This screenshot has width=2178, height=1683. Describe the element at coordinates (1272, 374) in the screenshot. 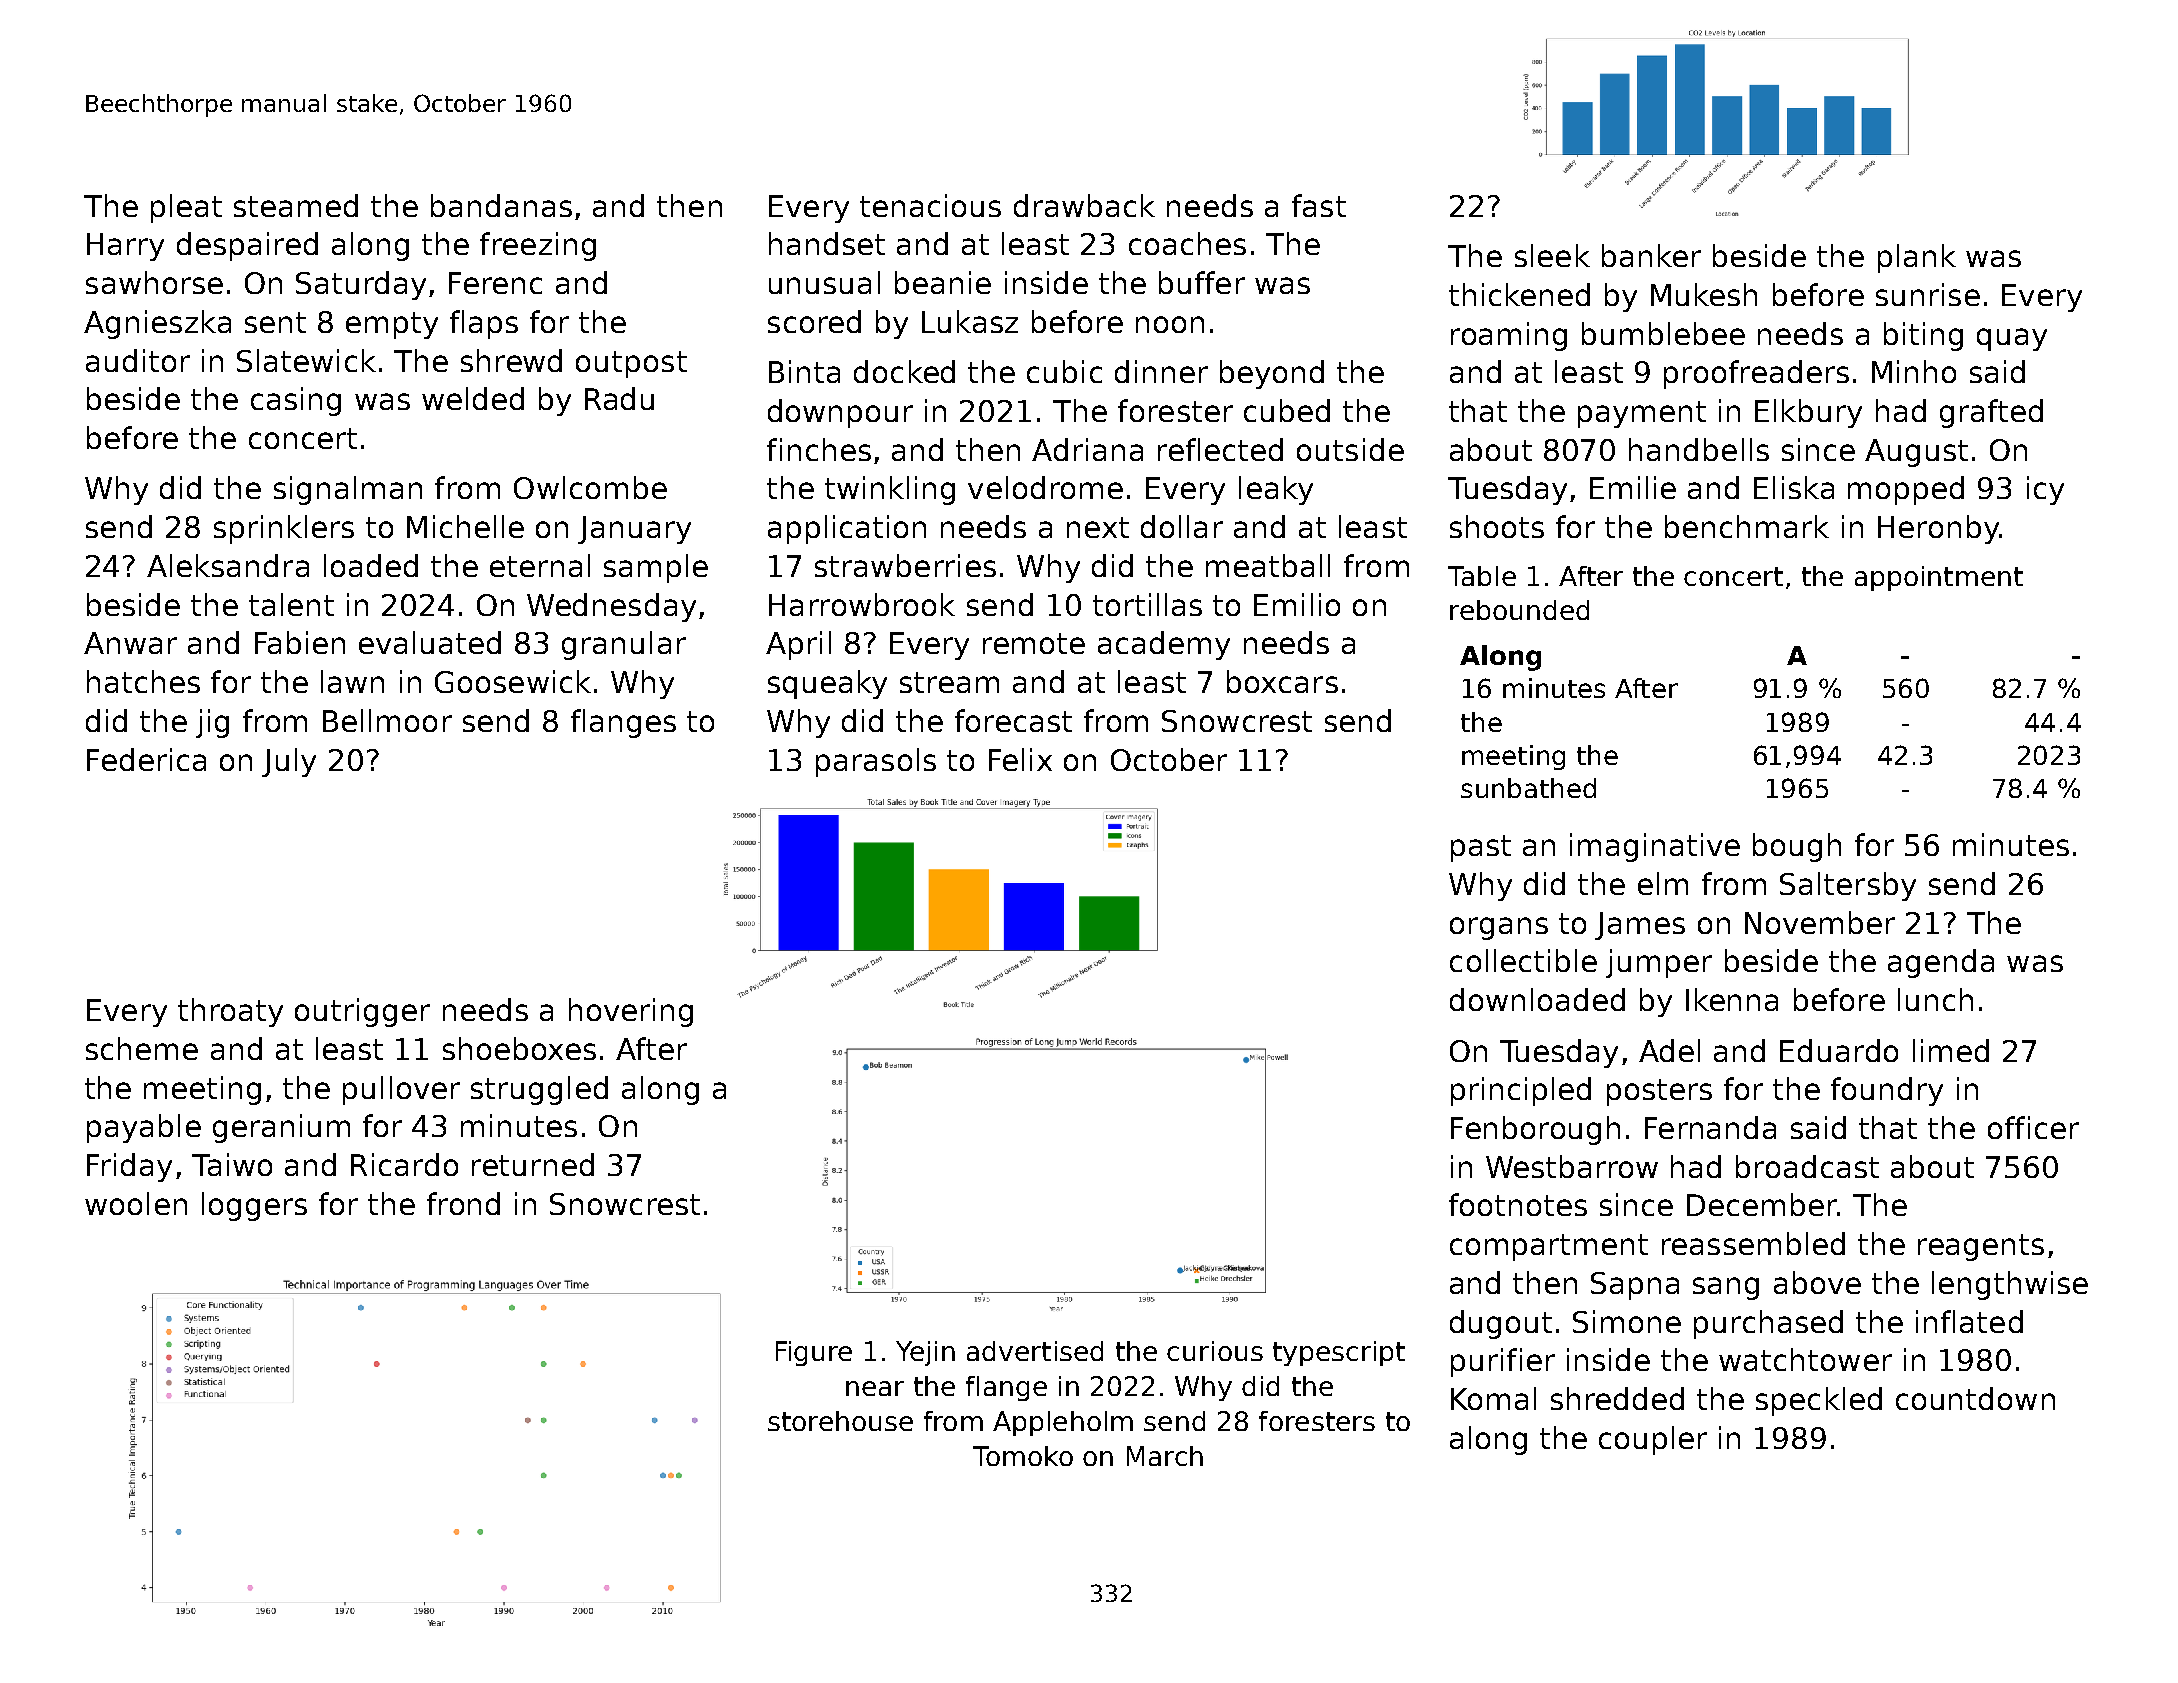

I see `beyond` at that location.
